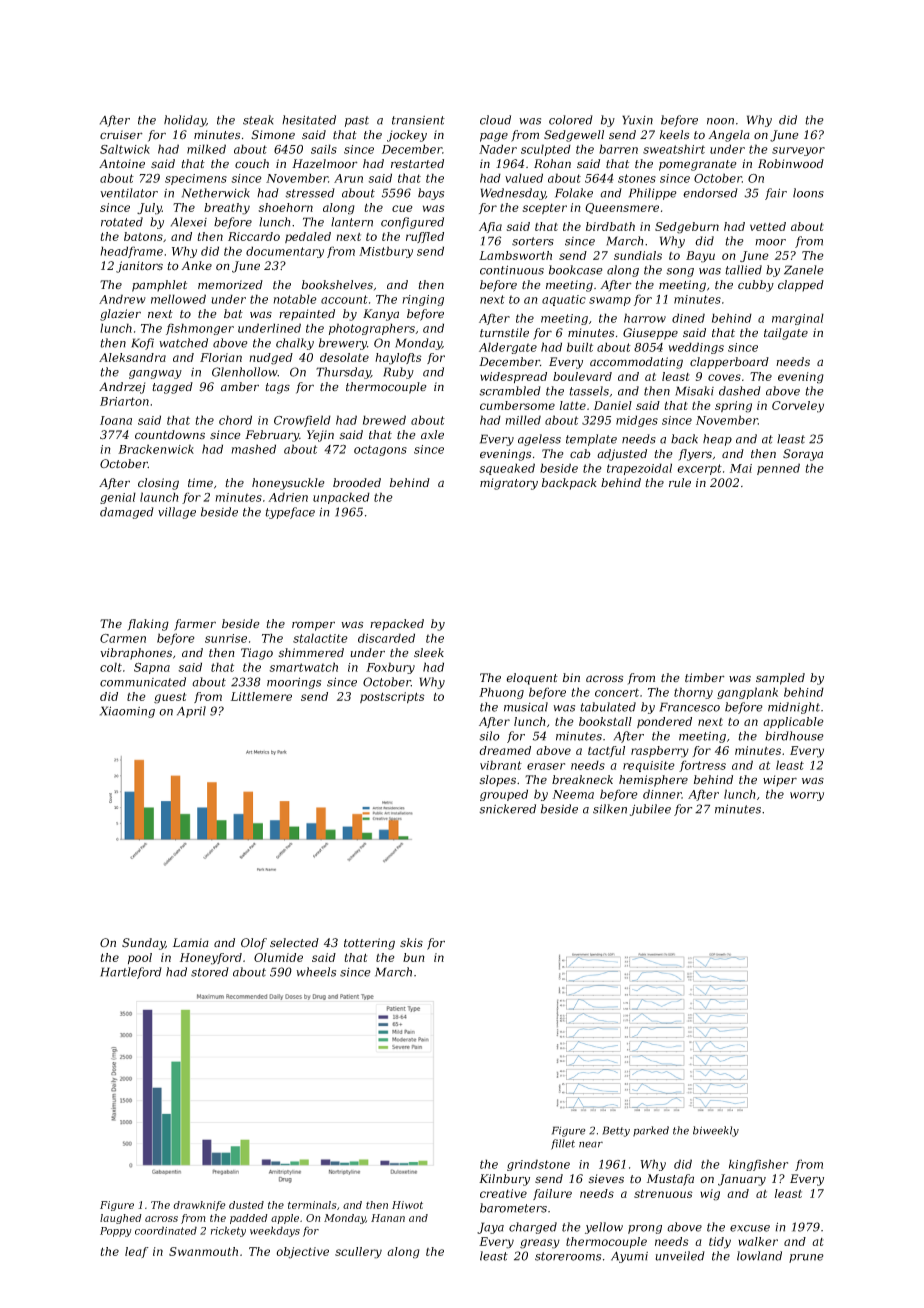 This screenshot has height=1308, width=924. I want to click on pool, so click(140, 958).
